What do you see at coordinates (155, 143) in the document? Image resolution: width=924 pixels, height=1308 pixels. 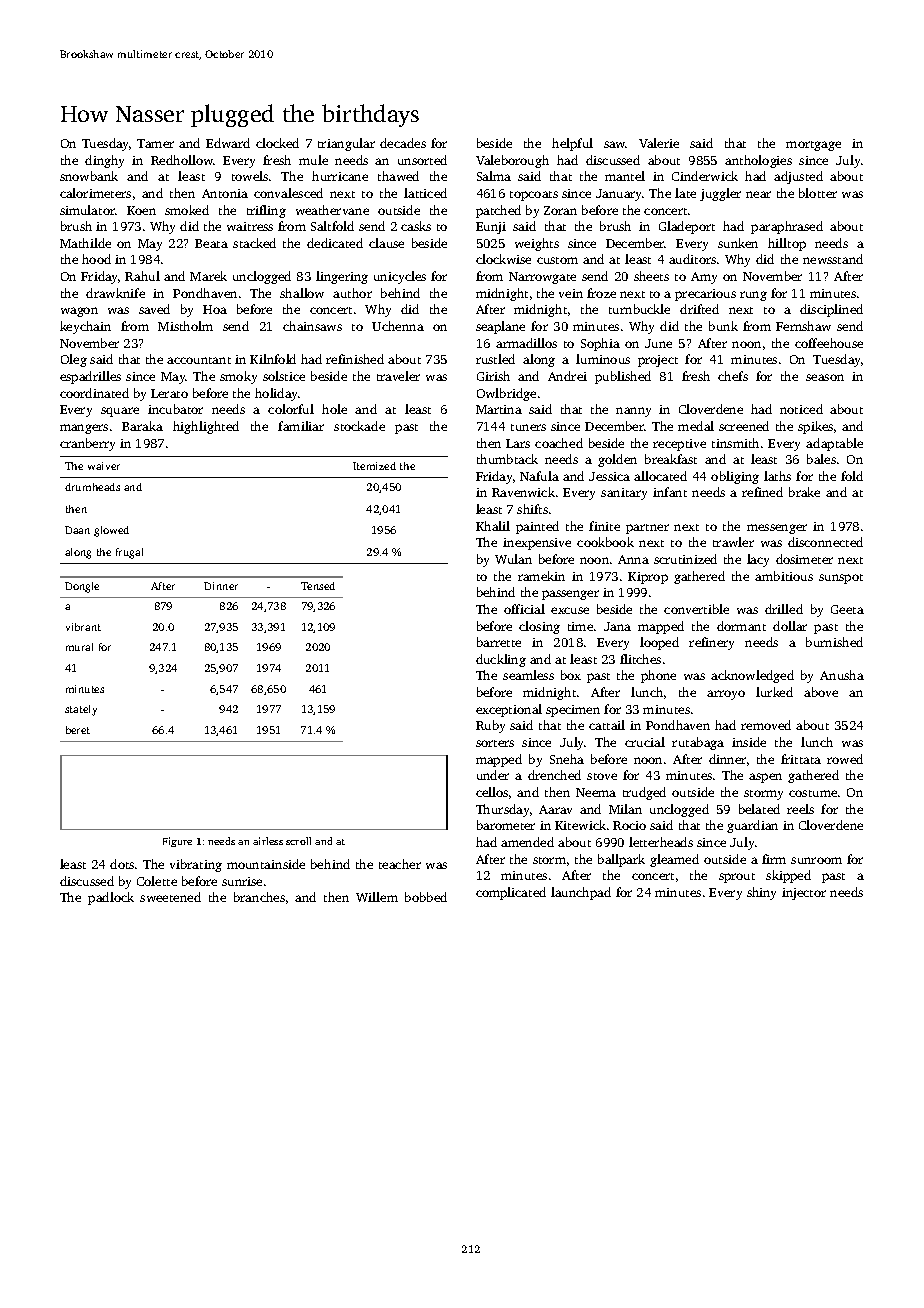 I see `Tamer` at bounding box center [155, 143].
